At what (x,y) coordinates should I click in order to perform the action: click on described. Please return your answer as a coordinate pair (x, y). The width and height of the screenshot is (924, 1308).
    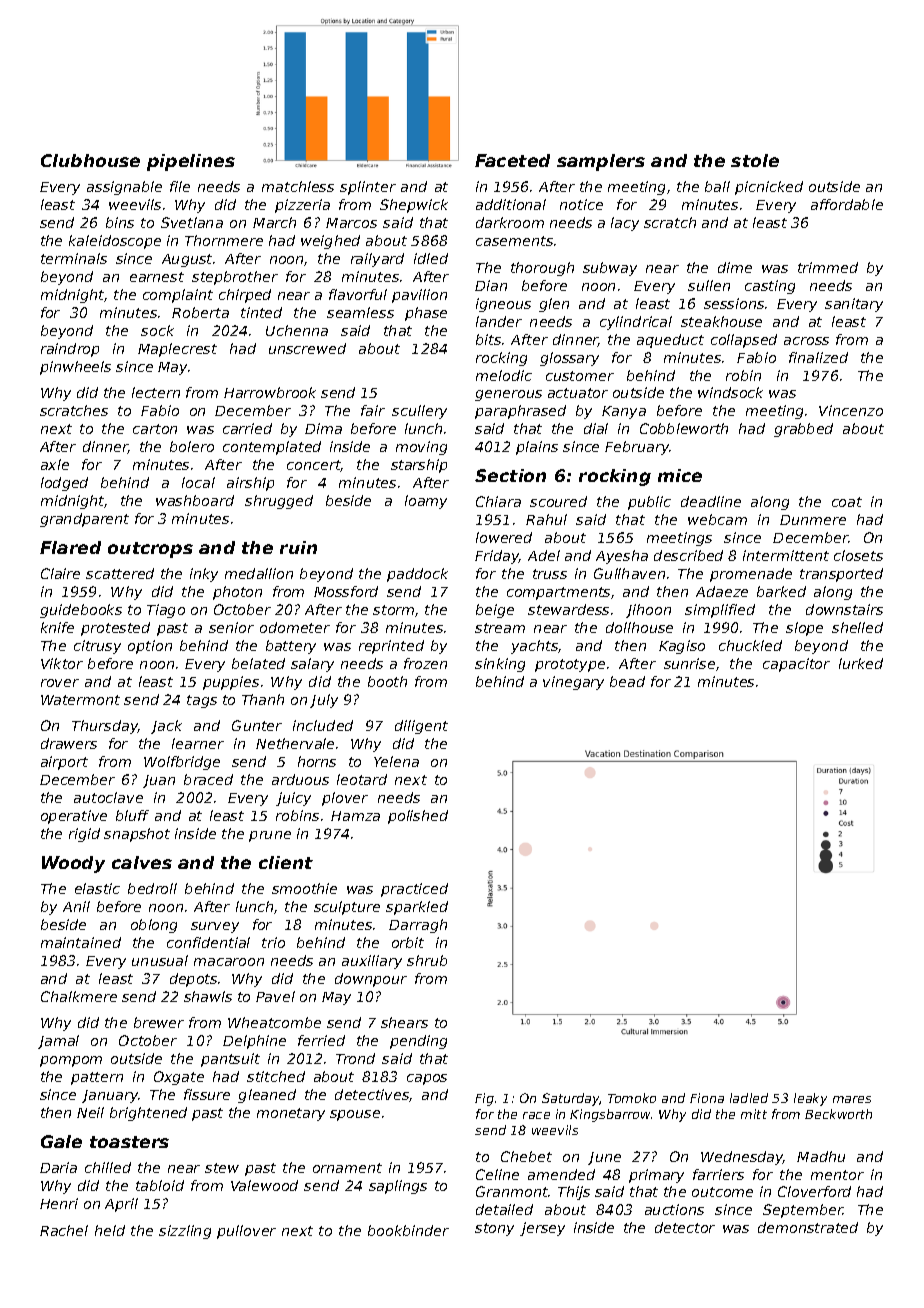
    Looking at the image, I should click on (688, 555).
